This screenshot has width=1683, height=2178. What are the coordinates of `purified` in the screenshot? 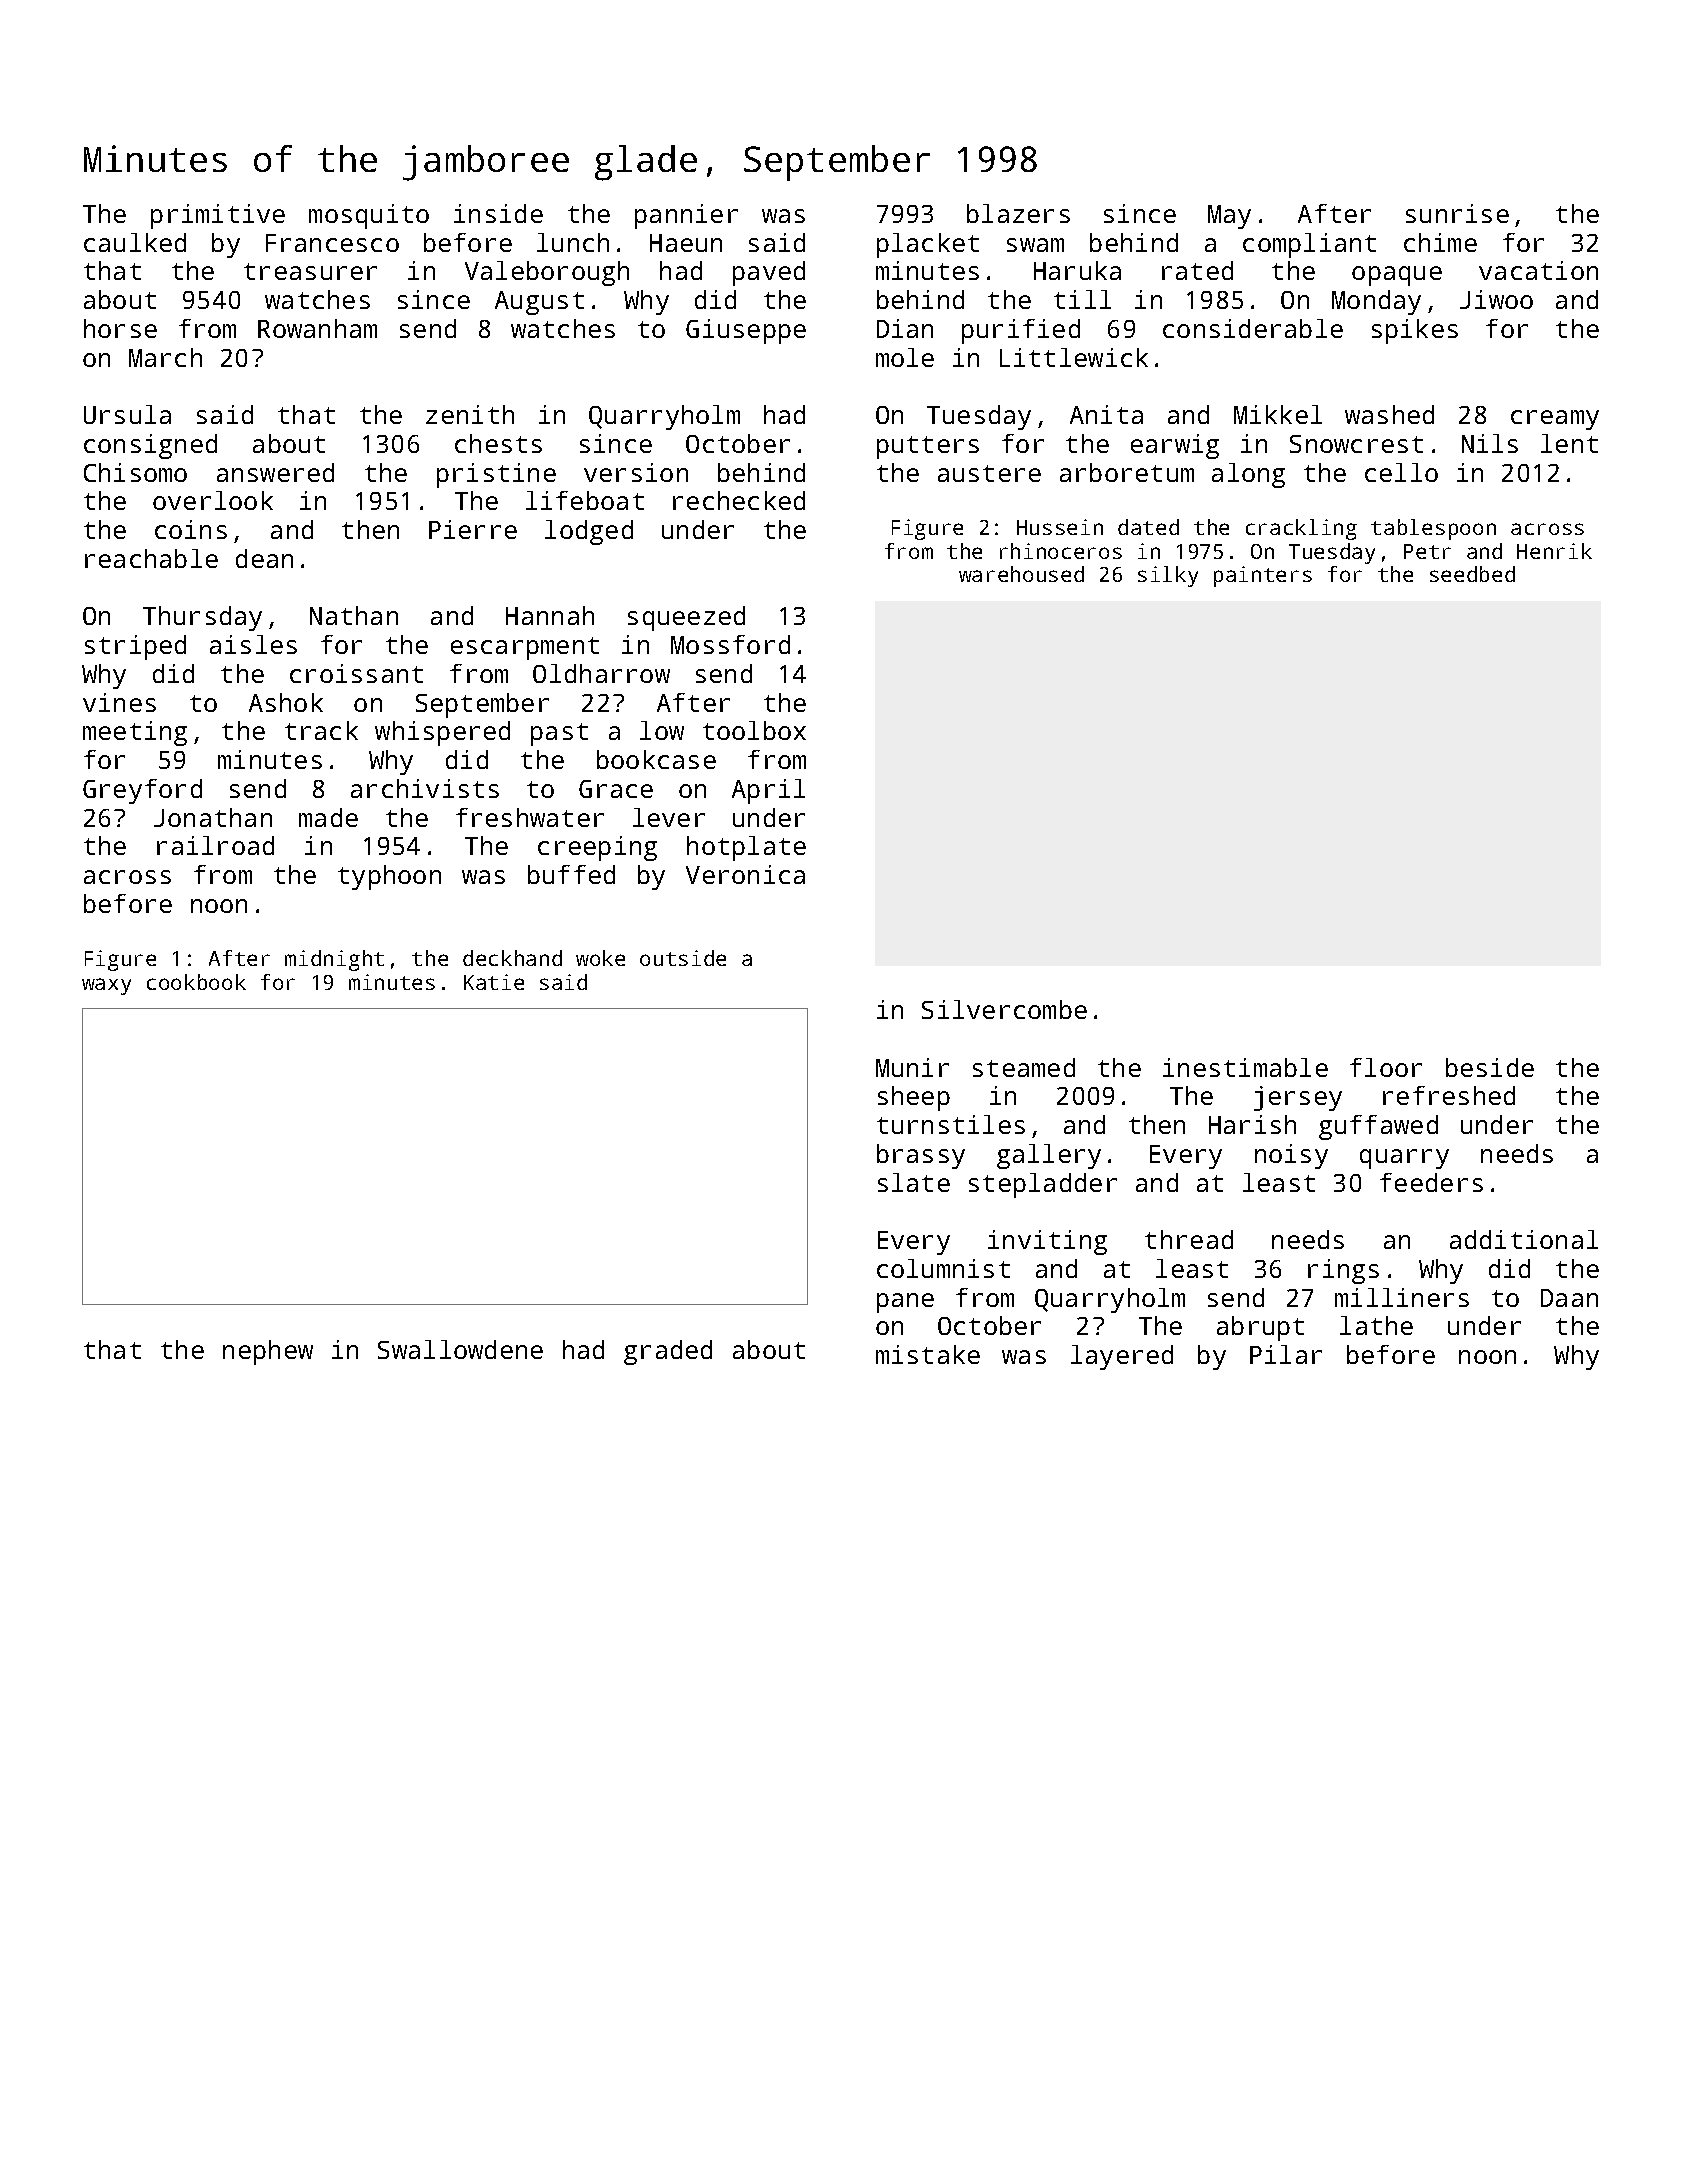 It's located at (1021, 331).
